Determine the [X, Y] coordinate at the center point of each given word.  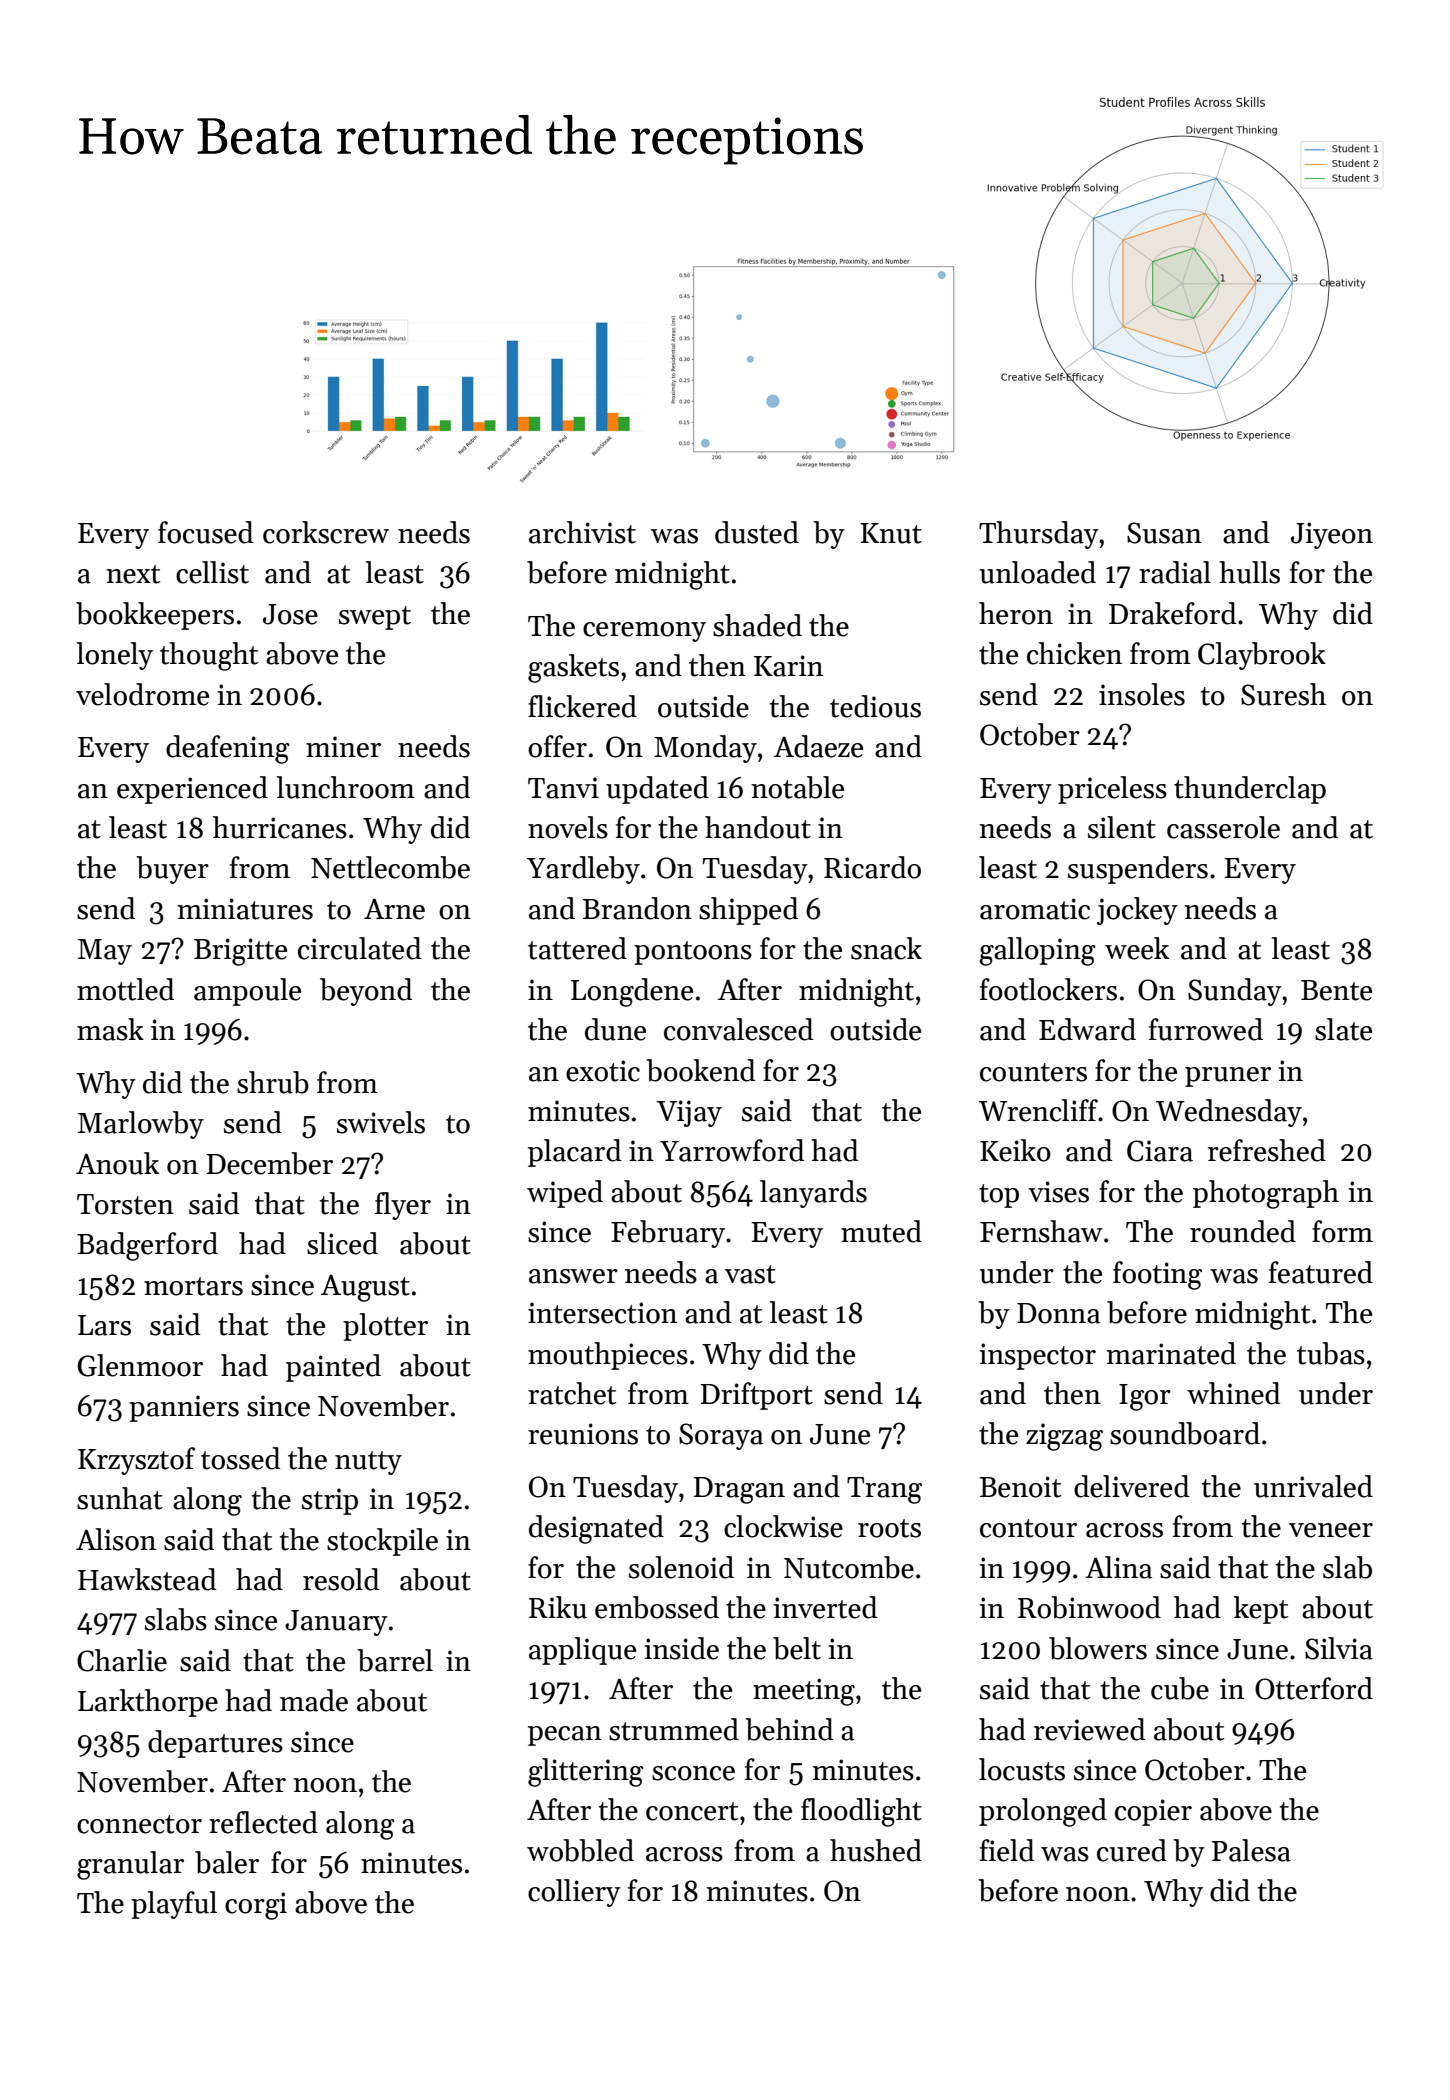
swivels [381, 1122]
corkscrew [326, 532]
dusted [757, 532]
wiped [565, 1194]
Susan [1164, 533]
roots [889, 1528]
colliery [574, 1893]
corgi [256, 1906]
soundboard [1185, 1433]
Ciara [1160, 1151]
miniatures [245, 909]
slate [1343, 1029]
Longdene [632, 992]
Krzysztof [136, 1461]
